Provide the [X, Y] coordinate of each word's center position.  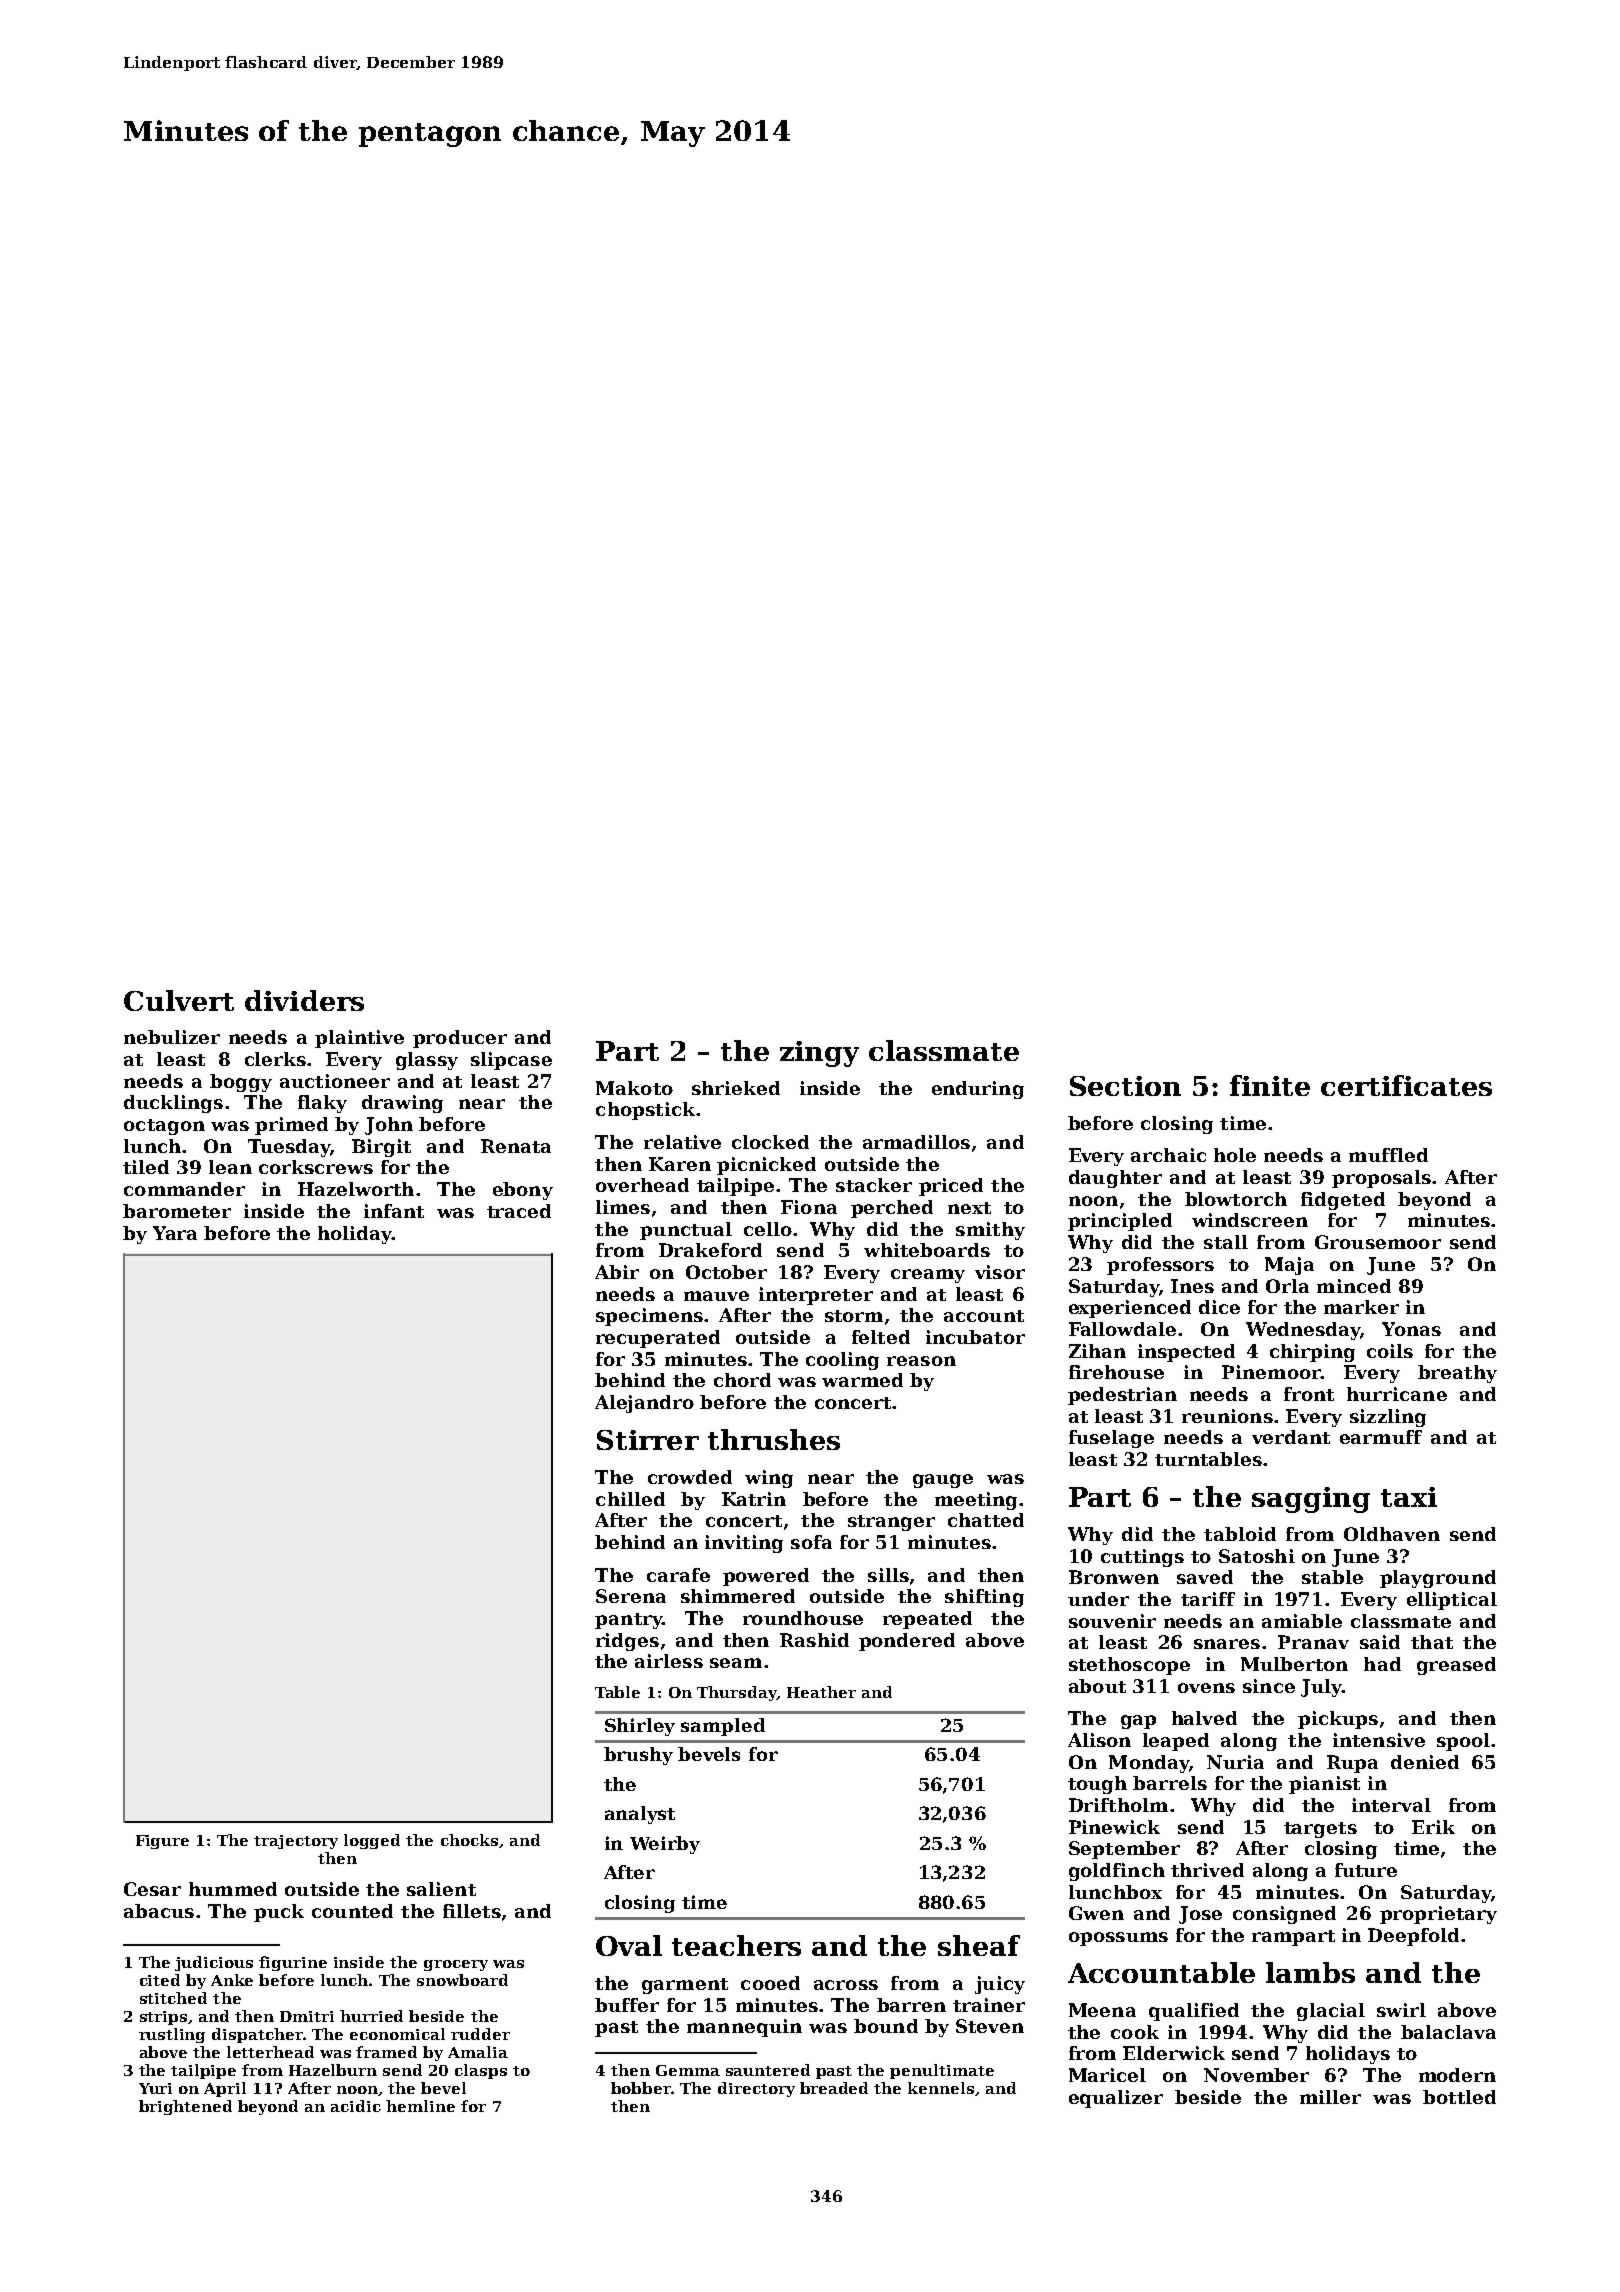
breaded [834, 2088]
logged [372, 1841]
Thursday [737, 1693]
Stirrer [648, 1440]
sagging [1311, 1500]
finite [1270, 1085]
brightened [185, 2107]
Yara [175, 1233]
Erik [1433, 1827]
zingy [819, 1054]
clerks [275, 1059]
